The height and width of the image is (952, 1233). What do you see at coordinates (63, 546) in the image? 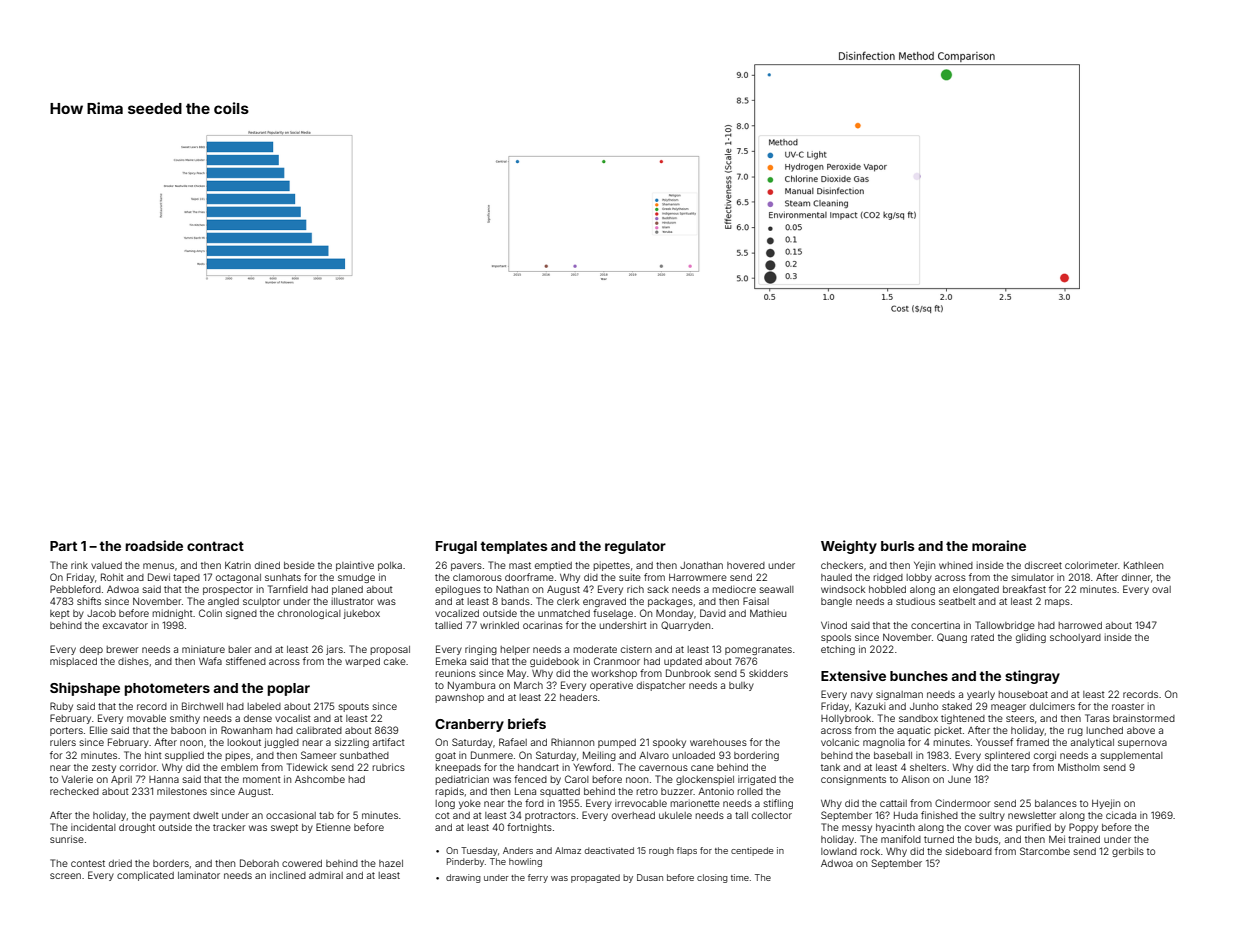
I see `Part` at bounding box center [63, 546].
